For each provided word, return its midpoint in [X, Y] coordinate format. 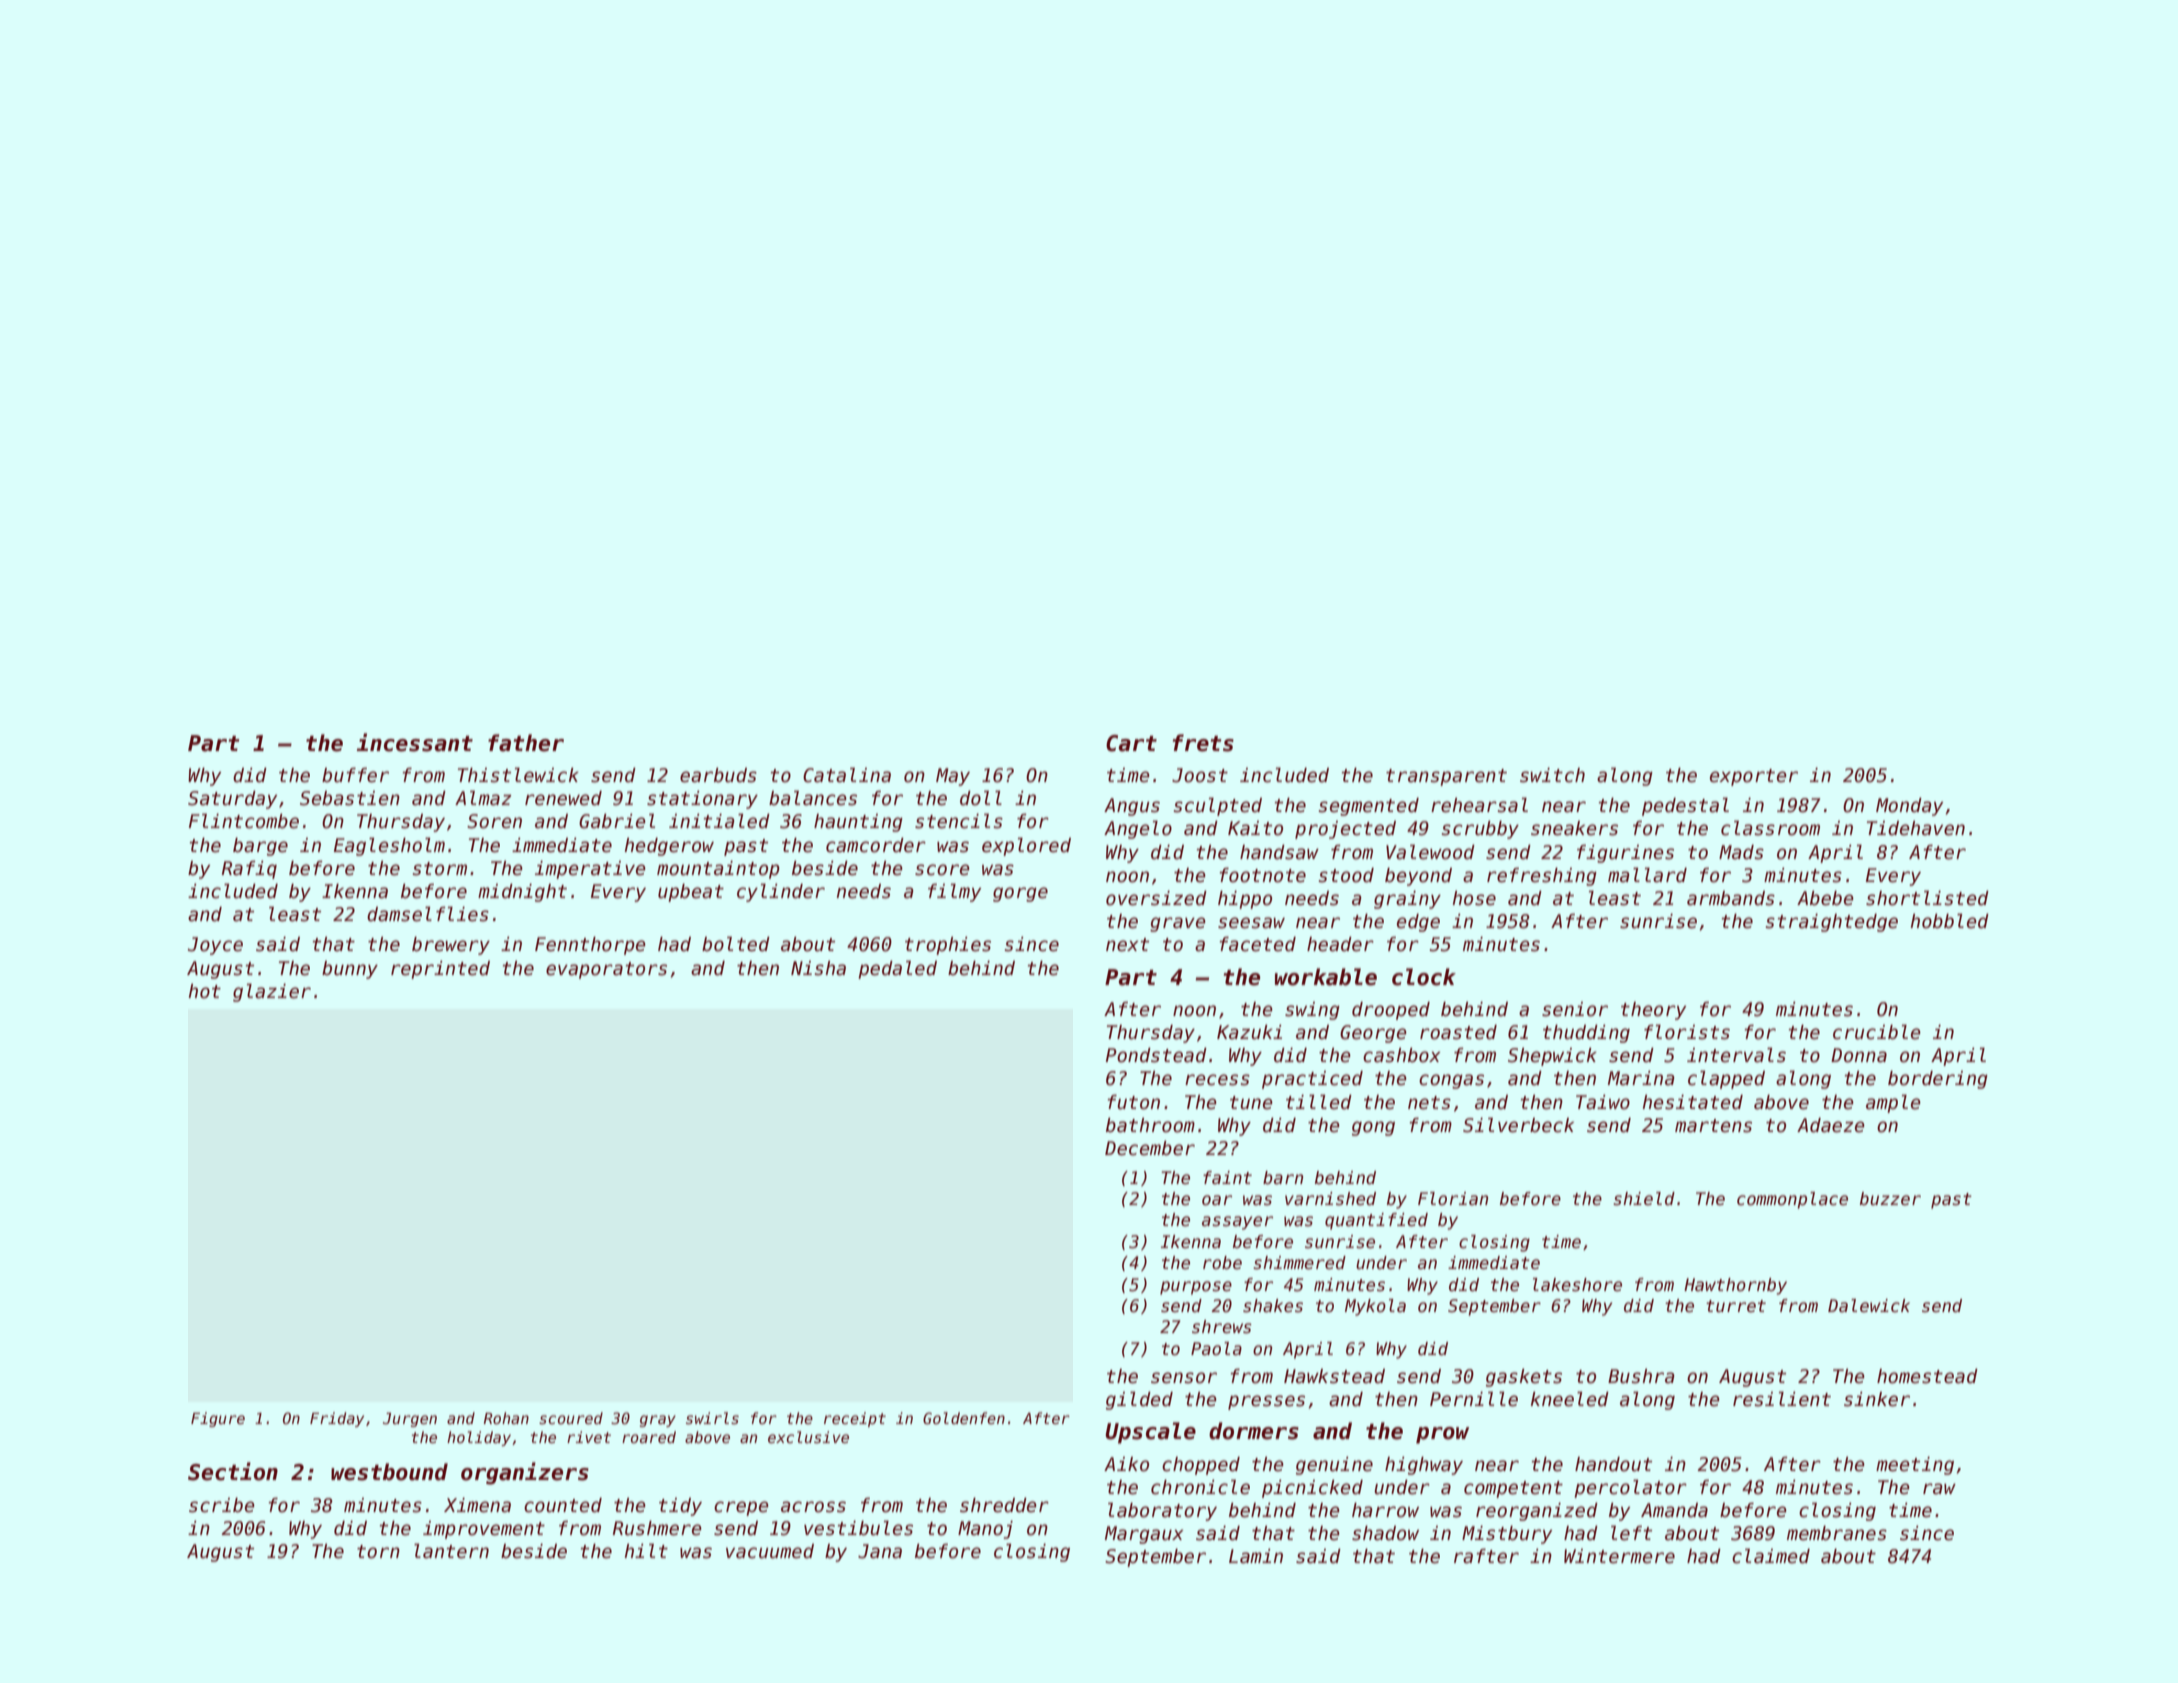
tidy [680, 1507]
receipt [855, 1419]
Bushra [1641, 1376]
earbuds [718, 775]
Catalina [847, 775]
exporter [1754, 777]
